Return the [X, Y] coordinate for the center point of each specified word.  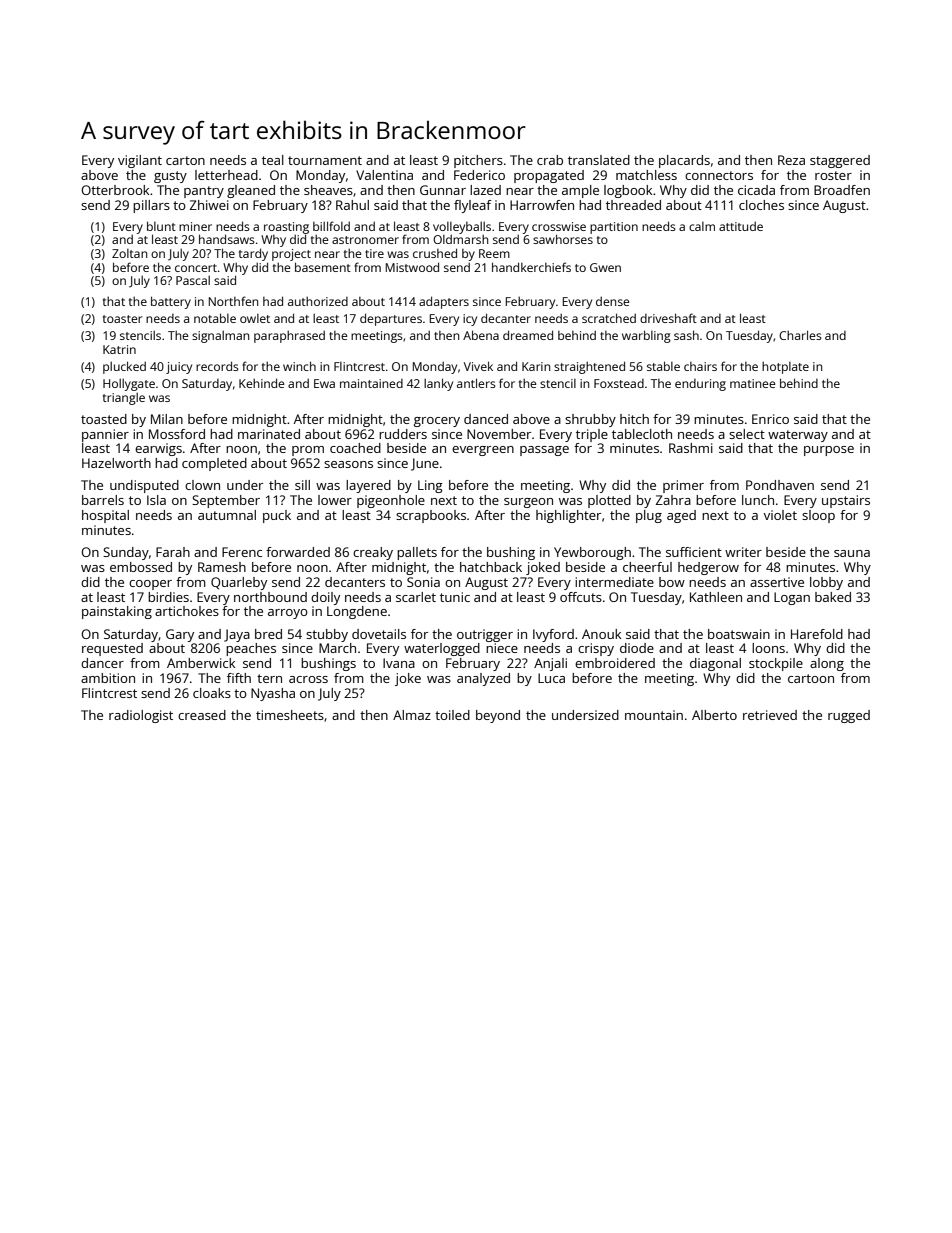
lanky [438, 384]
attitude [741, 226]
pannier [105, 435]
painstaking [117, 612]
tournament [325, 160]
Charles [800, 335]
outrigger [485, 635]
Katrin [119, 349]
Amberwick [201, 663]
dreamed [528, 335]
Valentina [384, 175]
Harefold [817, 634]
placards [684, 161]
